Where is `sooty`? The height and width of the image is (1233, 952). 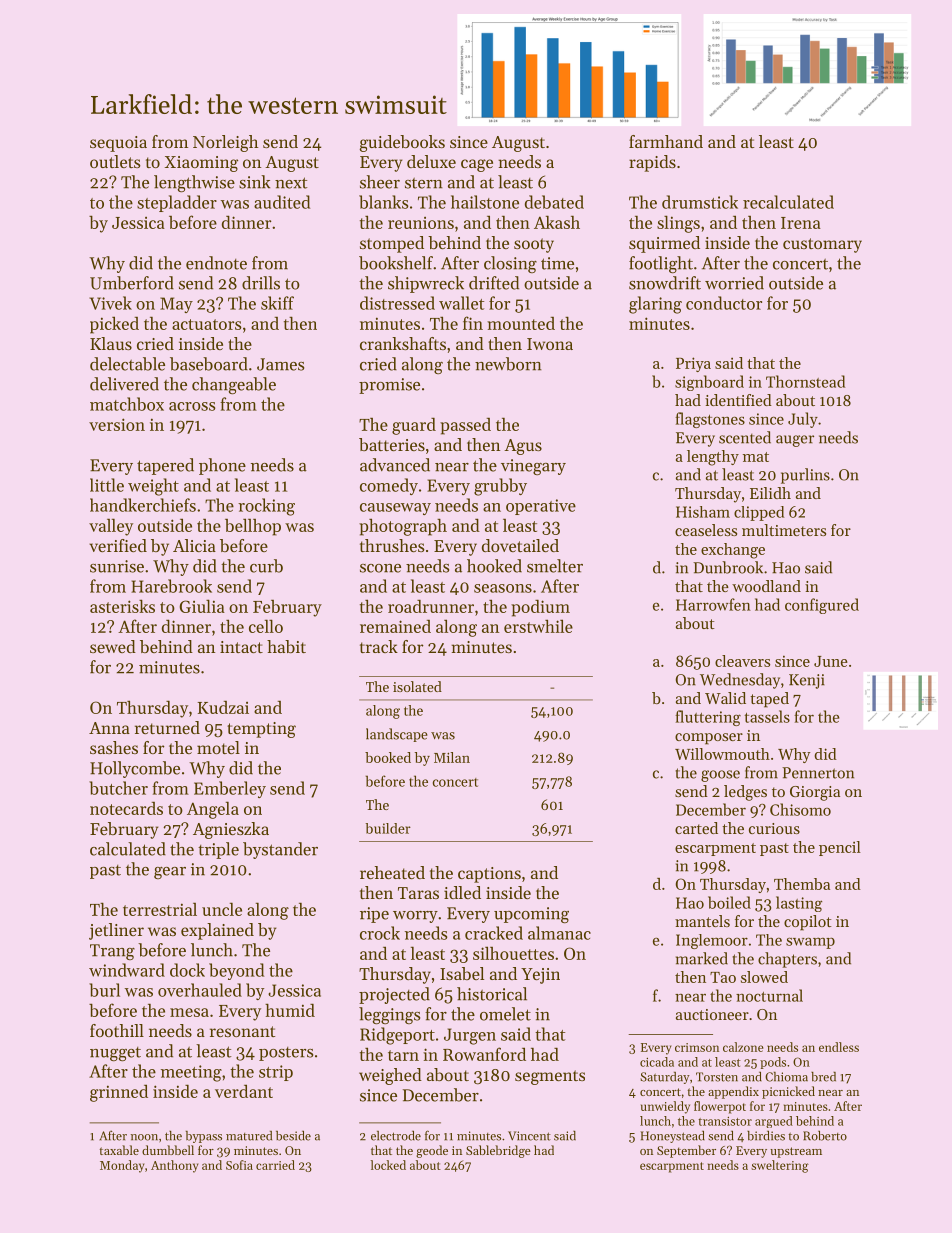
sooty is located at coordinates (534, 245).
